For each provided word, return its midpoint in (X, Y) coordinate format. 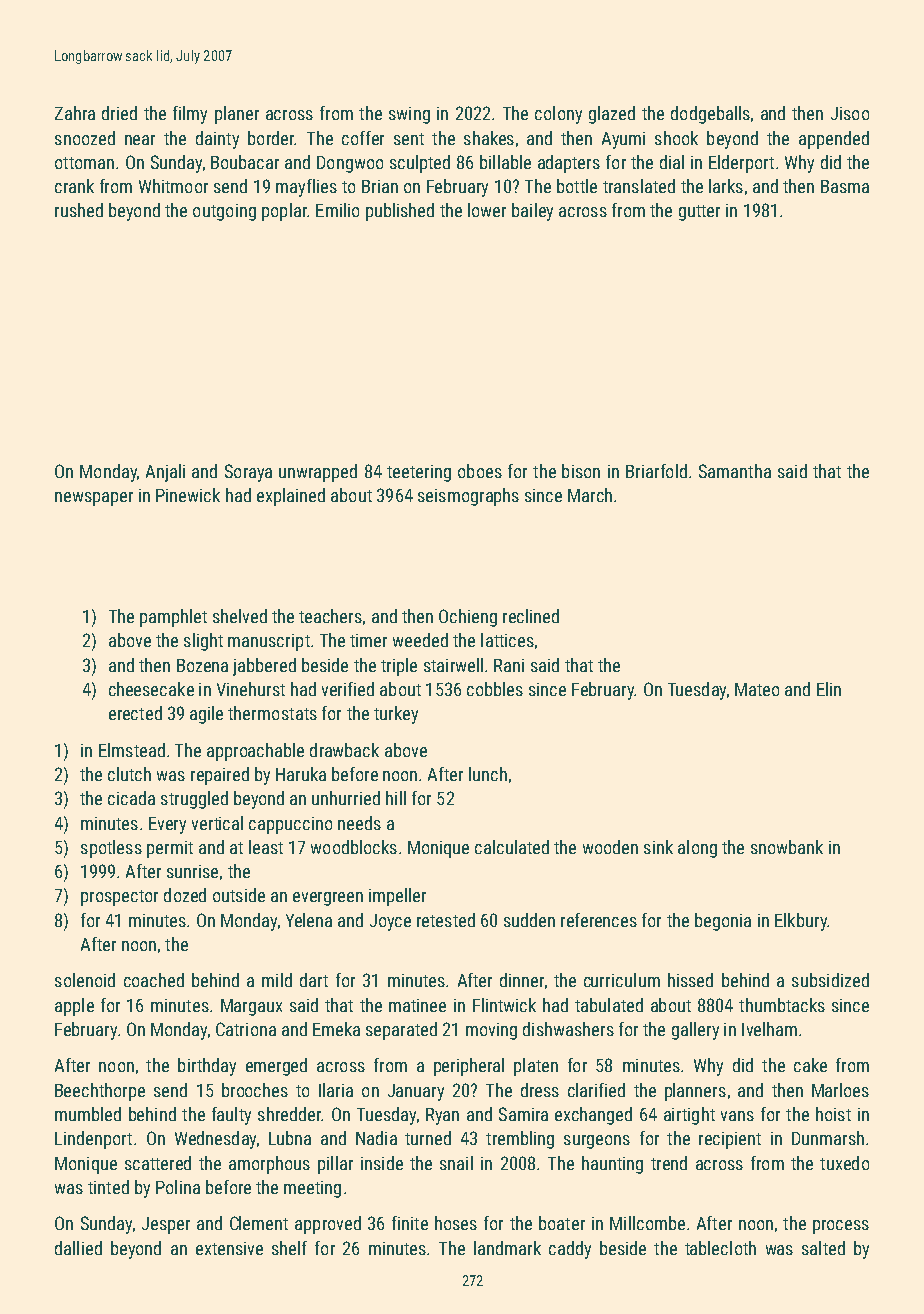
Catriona (246, 1029)
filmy (190, 115)
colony (558, 115)
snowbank (787, 847)
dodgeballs (710, 115)
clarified (596, 1090)
